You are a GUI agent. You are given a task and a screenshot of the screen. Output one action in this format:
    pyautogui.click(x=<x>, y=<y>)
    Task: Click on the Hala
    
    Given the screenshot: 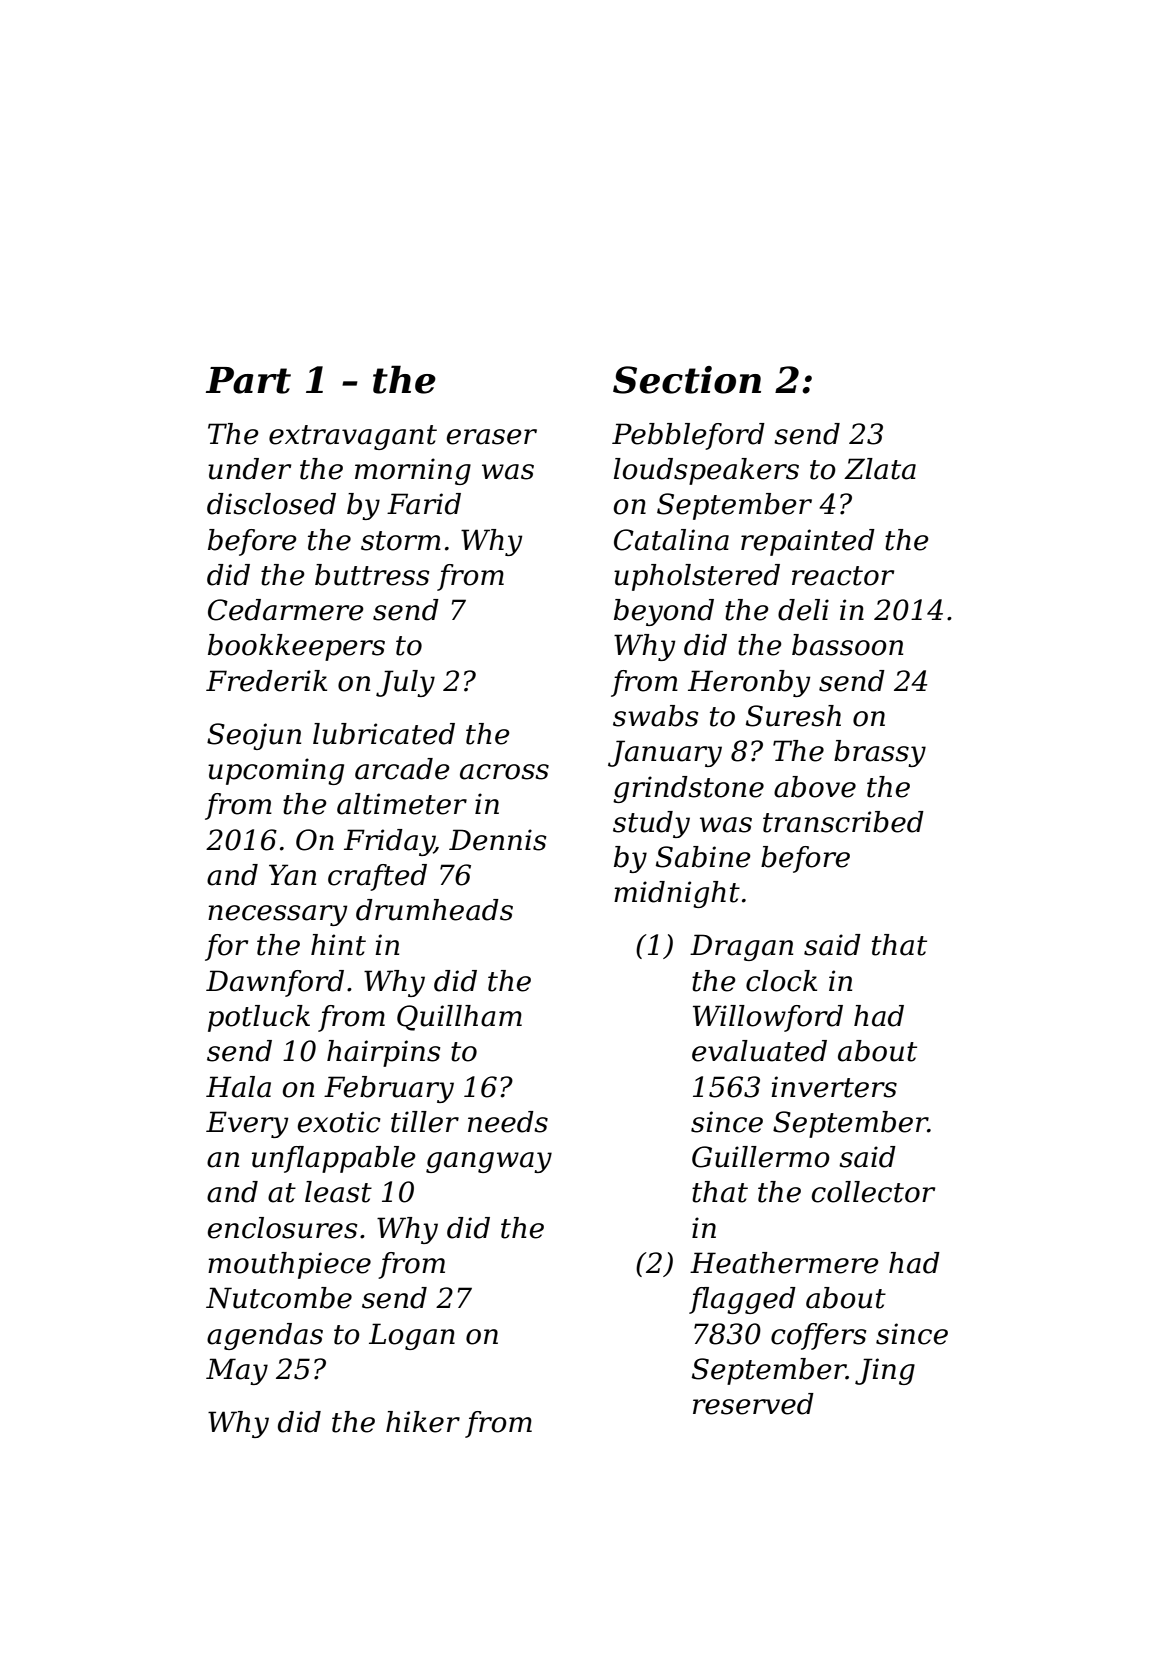 What is the action you would take?
    pyautogui.click(x=238, y=1087)
